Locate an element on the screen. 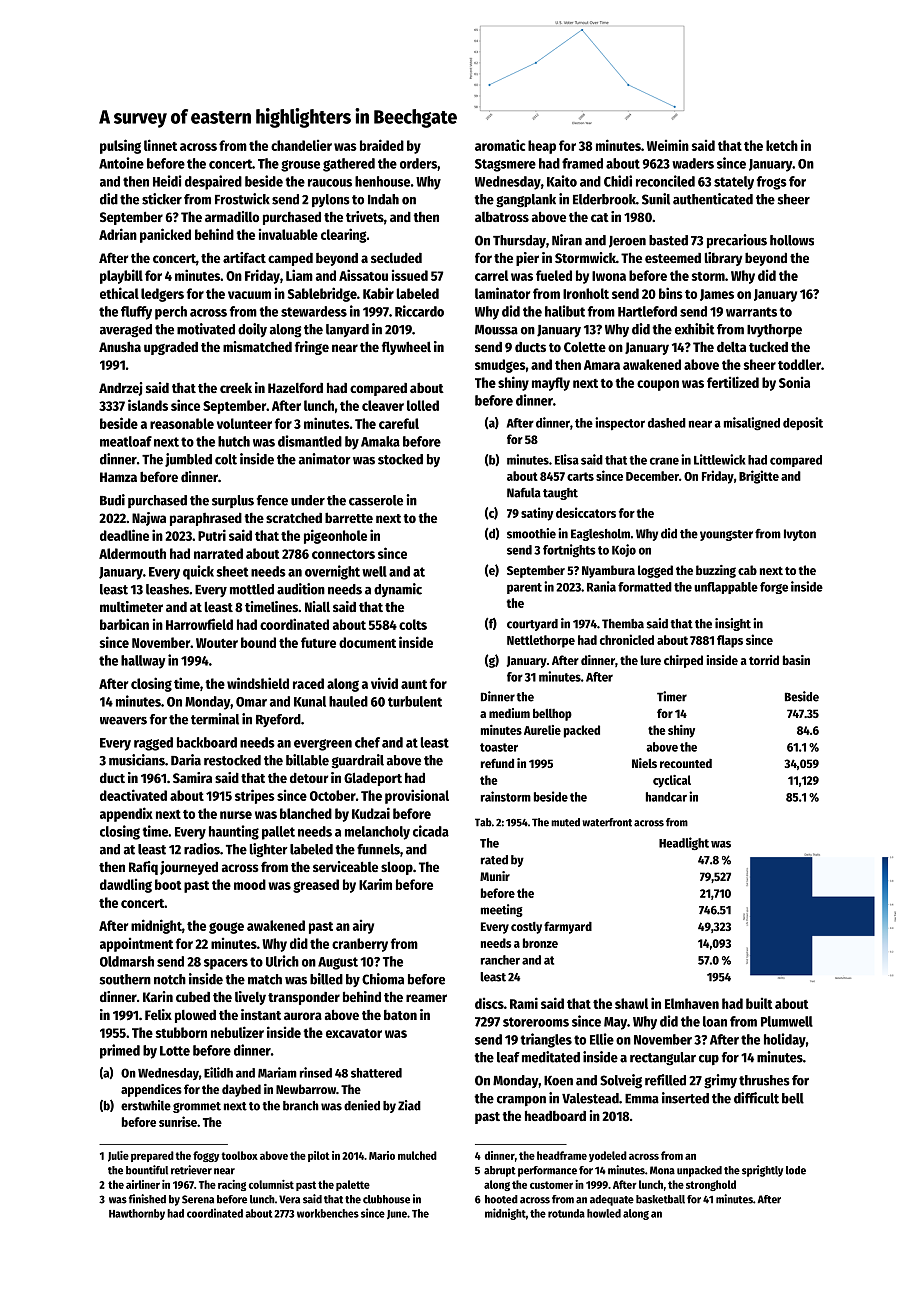  linnet is located at coordinates (160, 145).
